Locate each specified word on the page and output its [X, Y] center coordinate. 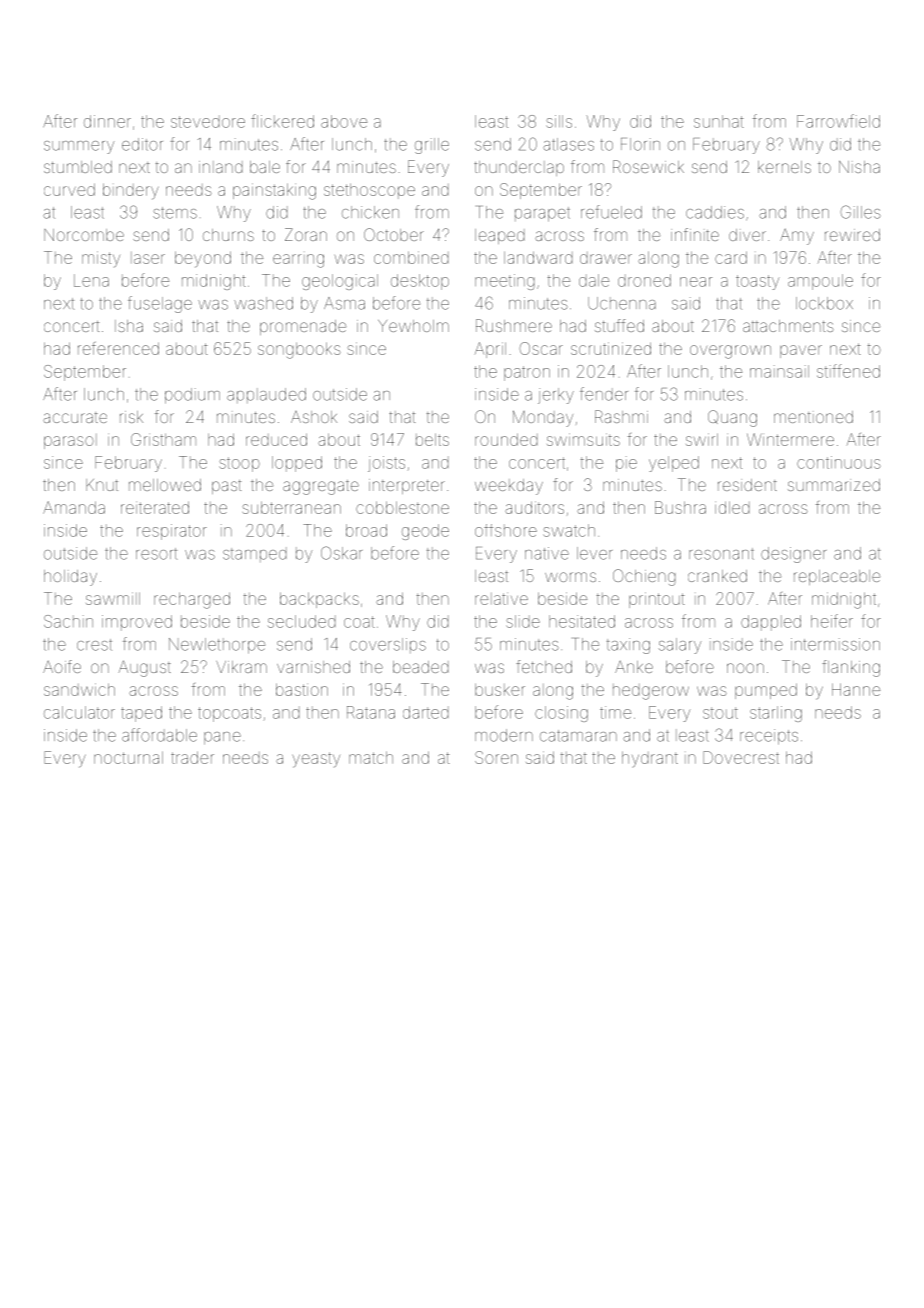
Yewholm [413, 326]
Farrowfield [838, 121]
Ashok [314, 417]
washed [263, 303]
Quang [732, 418]
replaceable [837, 577]
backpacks [319, 600]
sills [559, 121]
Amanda [74, 507]
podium [192, 396]
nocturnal [128, 757]
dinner [107, 121]
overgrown [730, 352]
